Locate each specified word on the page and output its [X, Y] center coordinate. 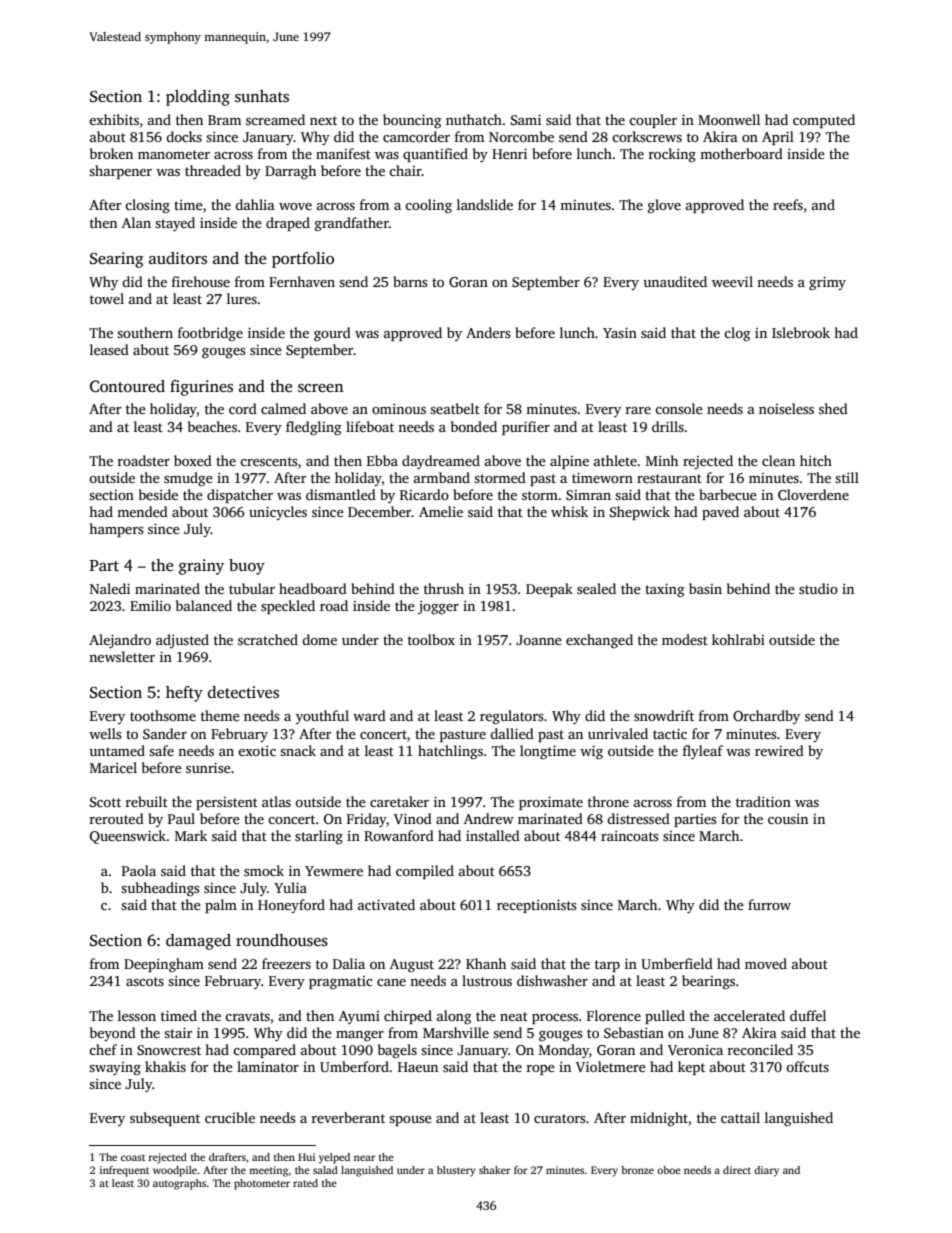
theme [220, 715]
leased [109, 349]
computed [824, 121]
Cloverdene [813, 494]
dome [319, 639]
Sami [526, 119]
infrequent [124, 1171]
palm [221, 906]
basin [705, 588]
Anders [488, 332]
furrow [769, 904]
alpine [569, 462]
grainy [201, 567]
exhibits [114, 119]
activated [386, 904]
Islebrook [801, 332]
